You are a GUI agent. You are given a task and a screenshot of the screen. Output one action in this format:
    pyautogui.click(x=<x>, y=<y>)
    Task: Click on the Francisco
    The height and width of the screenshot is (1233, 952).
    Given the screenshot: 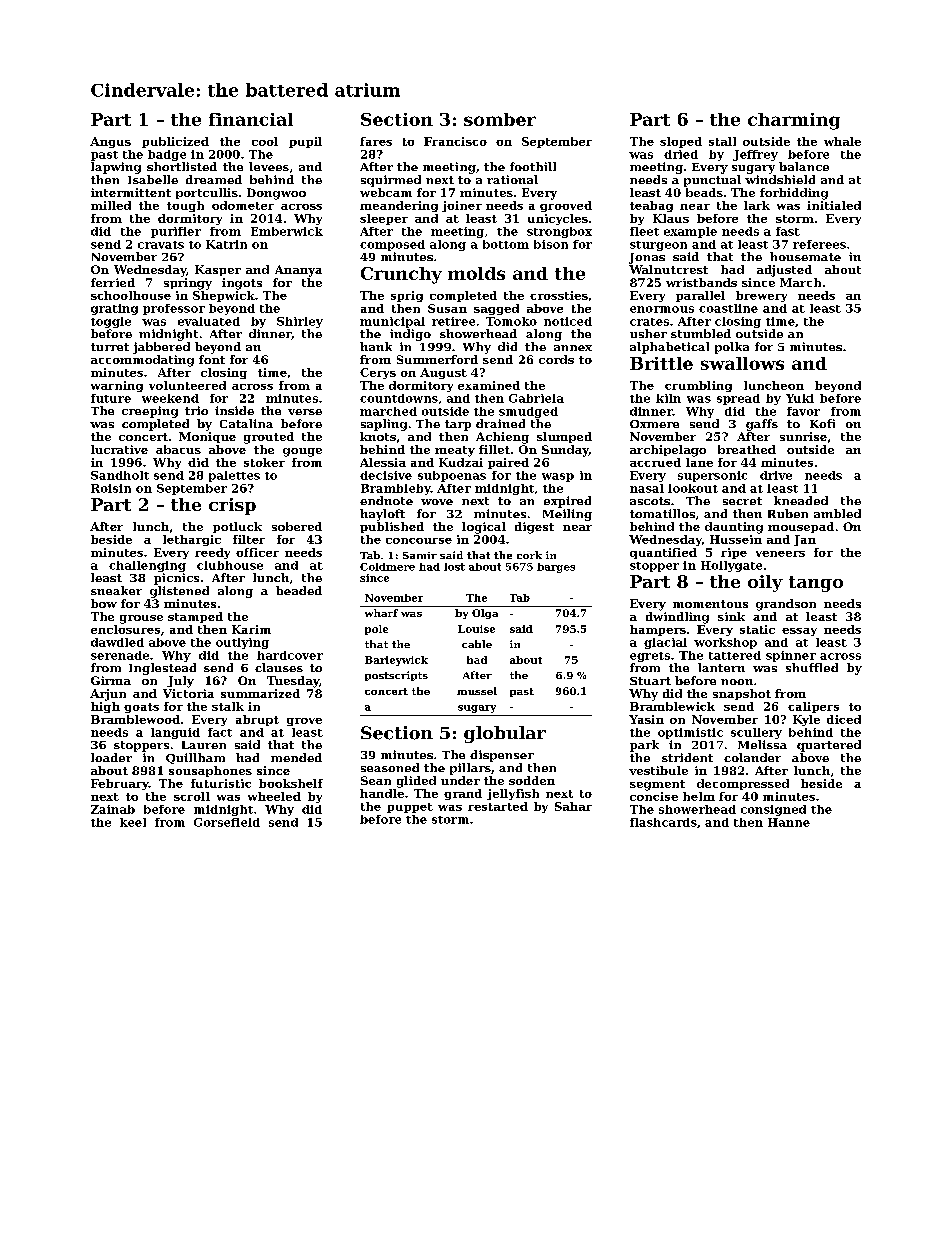 What is the action you would take?
    pyautogui.click(x=455, y=141)
